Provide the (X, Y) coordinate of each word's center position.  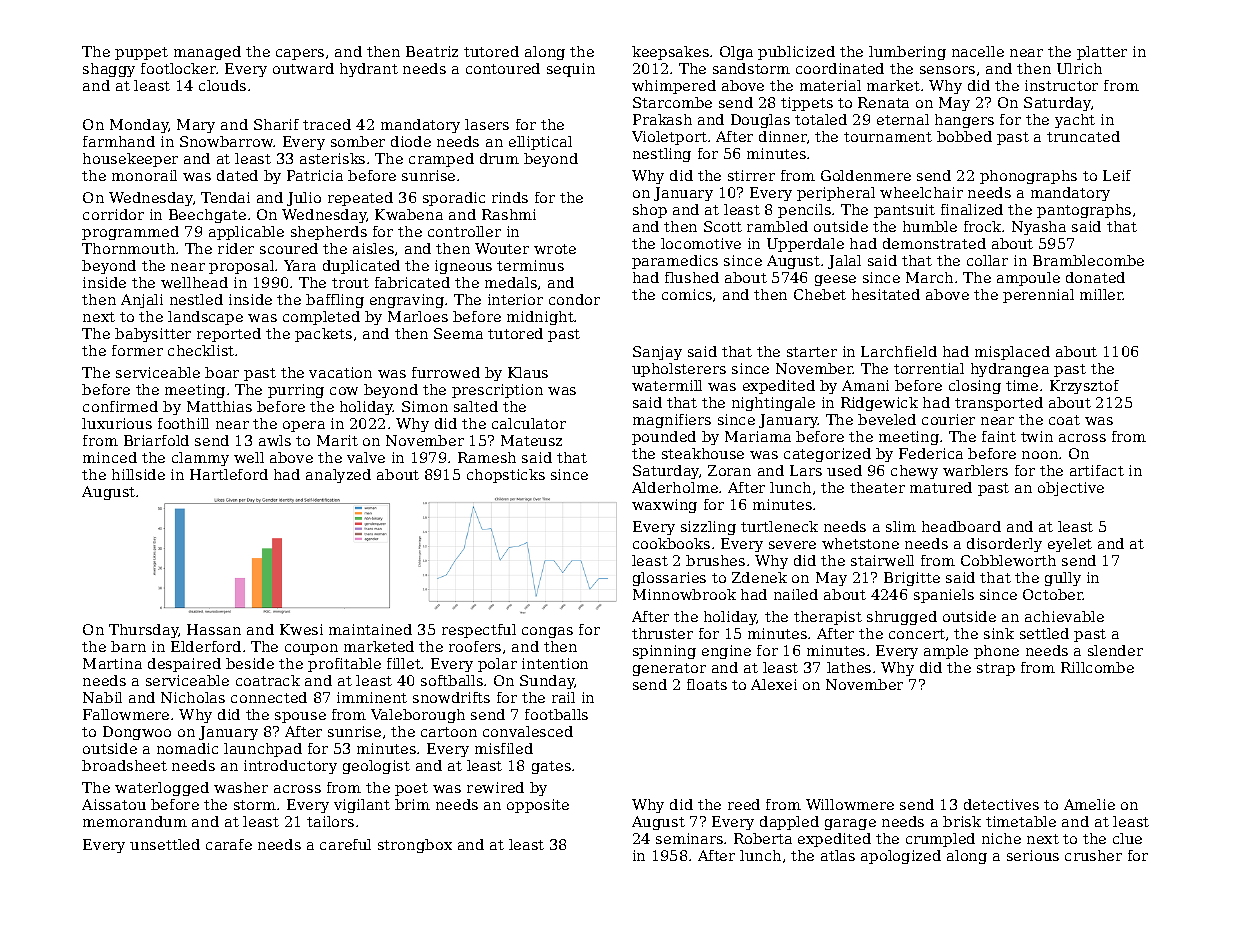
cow (344, 391)
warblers (975, 470)
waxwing (664, 506)
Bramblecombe (1088, 260)
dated (237, 175)
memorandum (135, 821)
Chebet (820, 294)
